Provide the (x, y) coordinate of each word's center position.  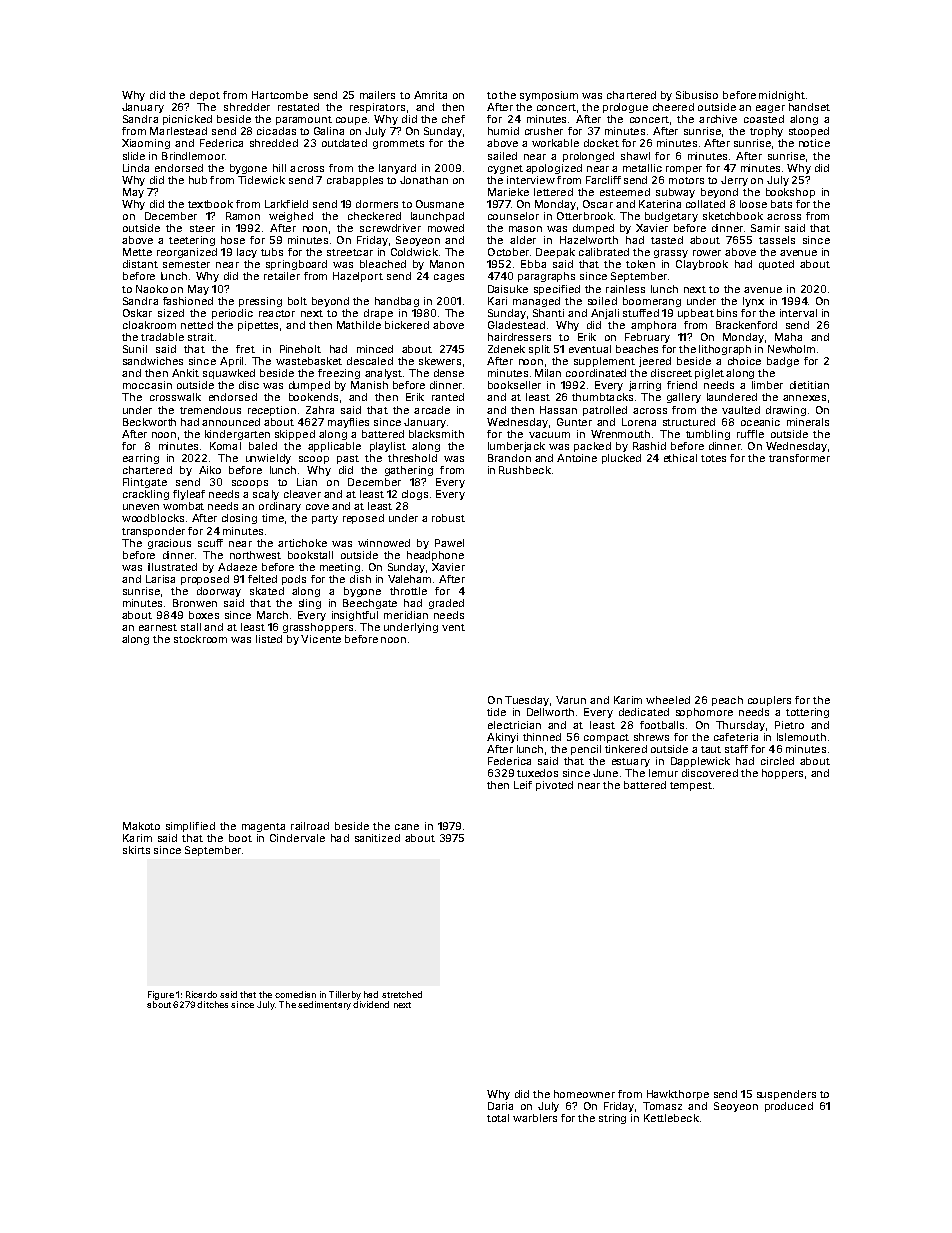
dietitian (809, 385)
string (612, 1119)
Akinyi (502, 738)
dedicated (644, 712)
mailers (377, 95)
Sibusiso (697, 95)
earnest (158, 627)
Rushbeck (525, 470)
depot (205, 96)
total (498, 1118)
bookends (313, 397)
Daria (500, 1106)
